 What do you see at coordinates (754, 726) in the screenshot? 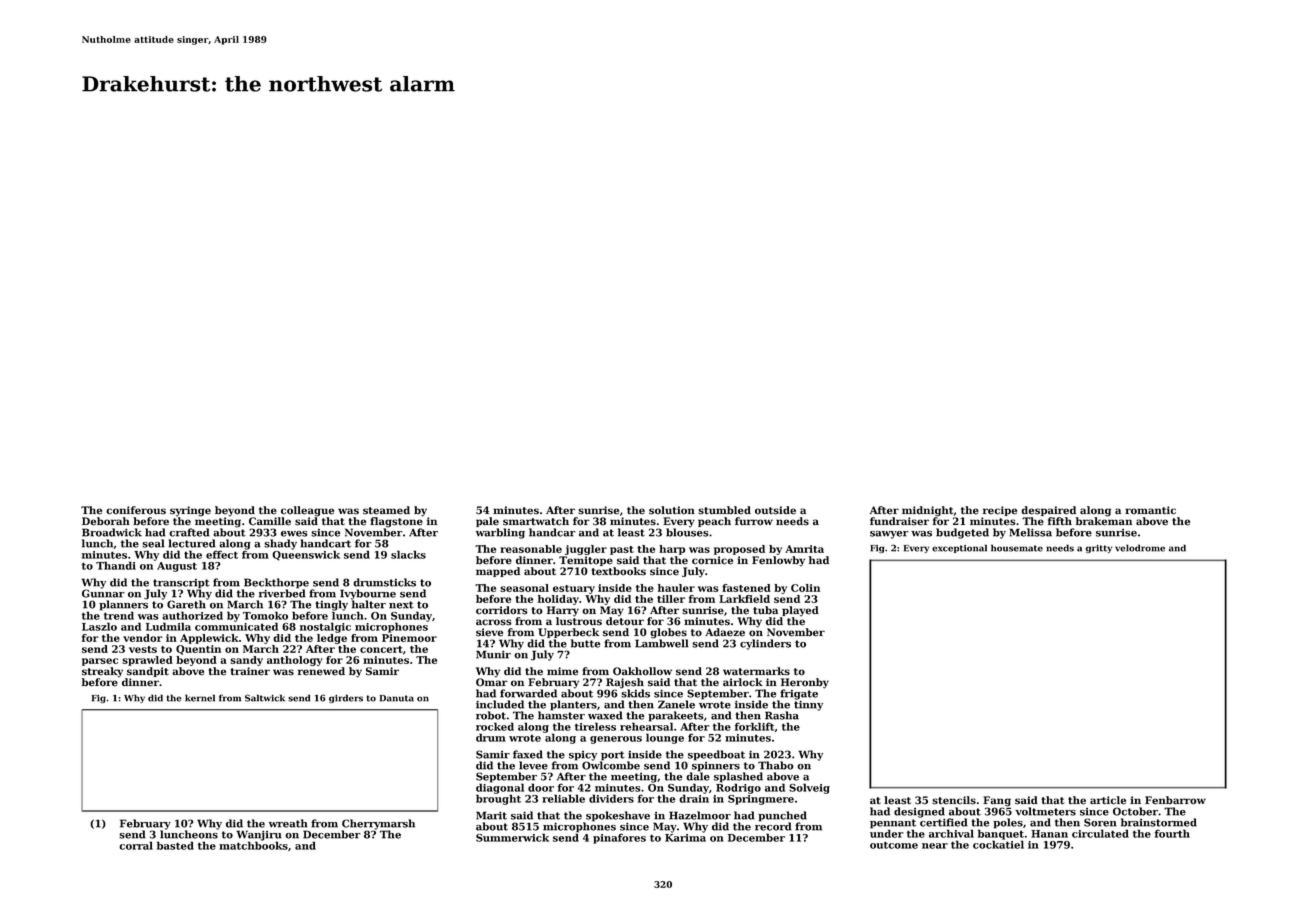
I see `forklift` at bounding box center [754, 726].
